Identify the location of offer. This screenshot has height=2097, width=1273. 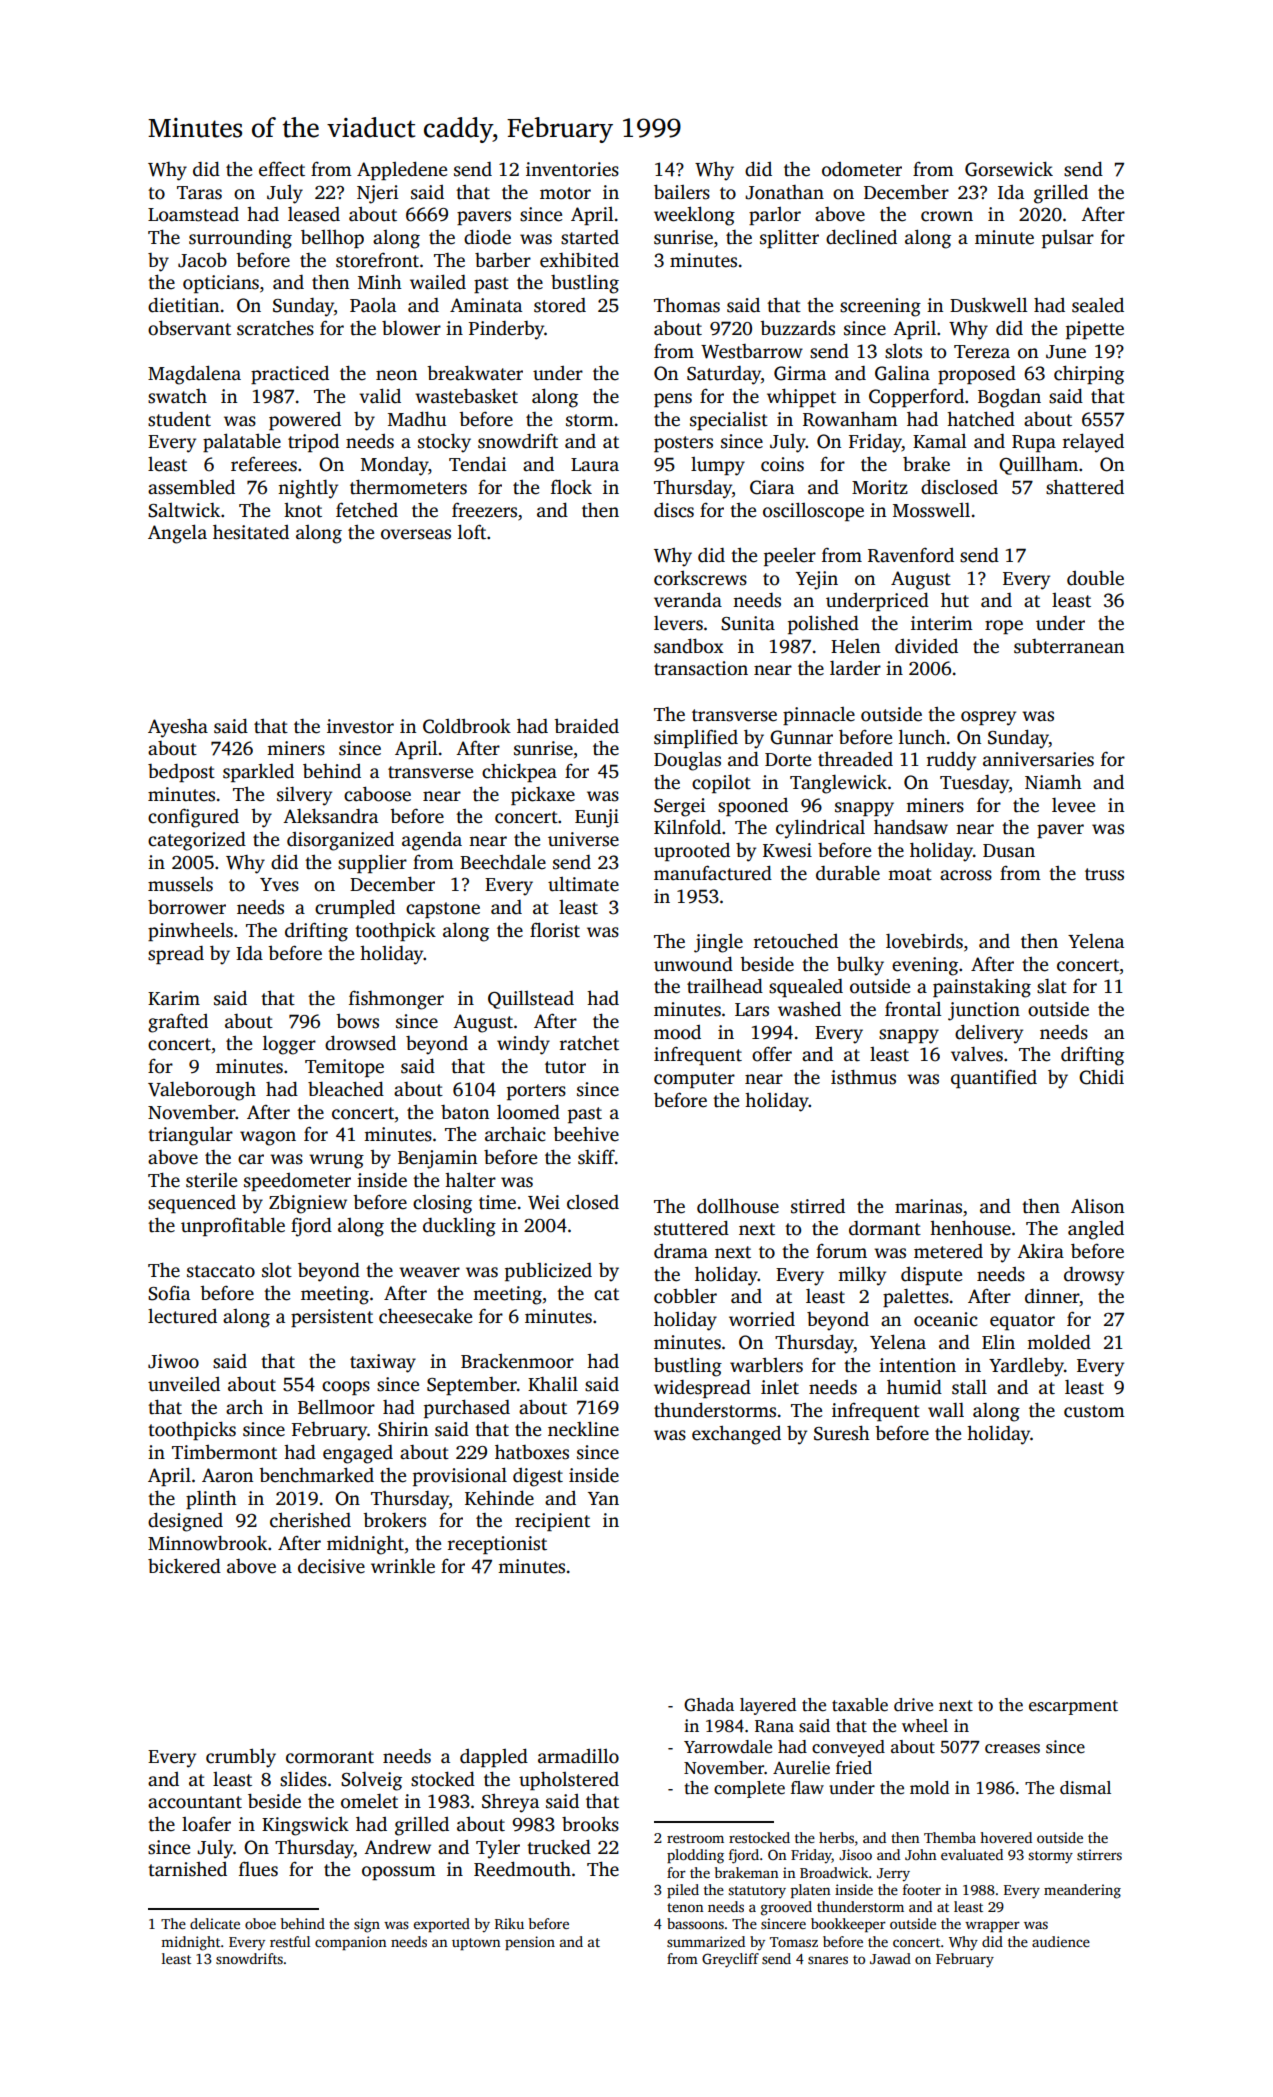
(772, 1054).
